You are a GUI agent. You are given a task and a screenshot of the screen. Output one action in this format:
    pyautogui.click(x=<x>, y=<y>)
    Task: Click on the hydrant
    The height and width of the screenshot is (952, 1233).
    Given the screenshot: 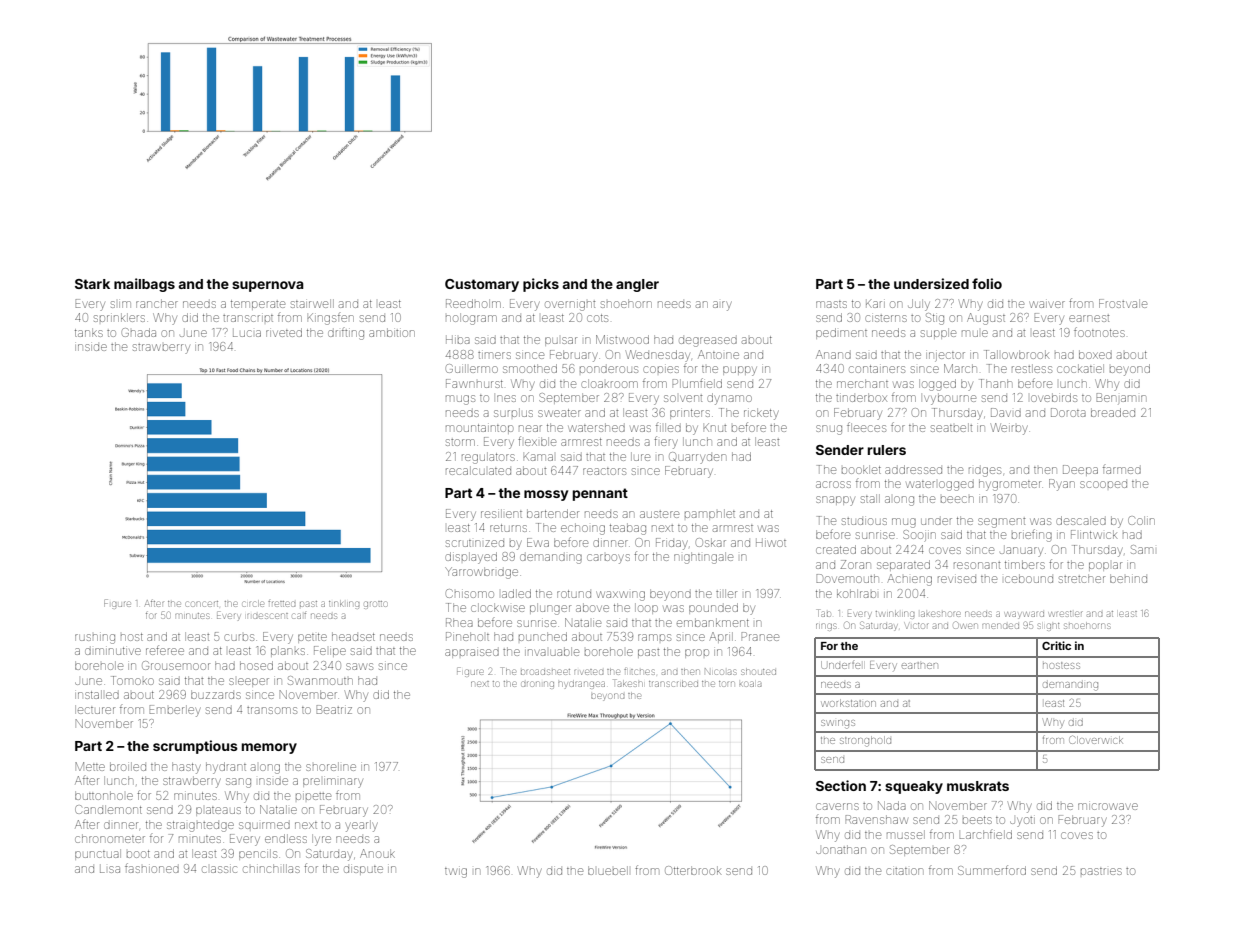 What is the action you would take?
    pyautogui.click(x=226, y=768)
